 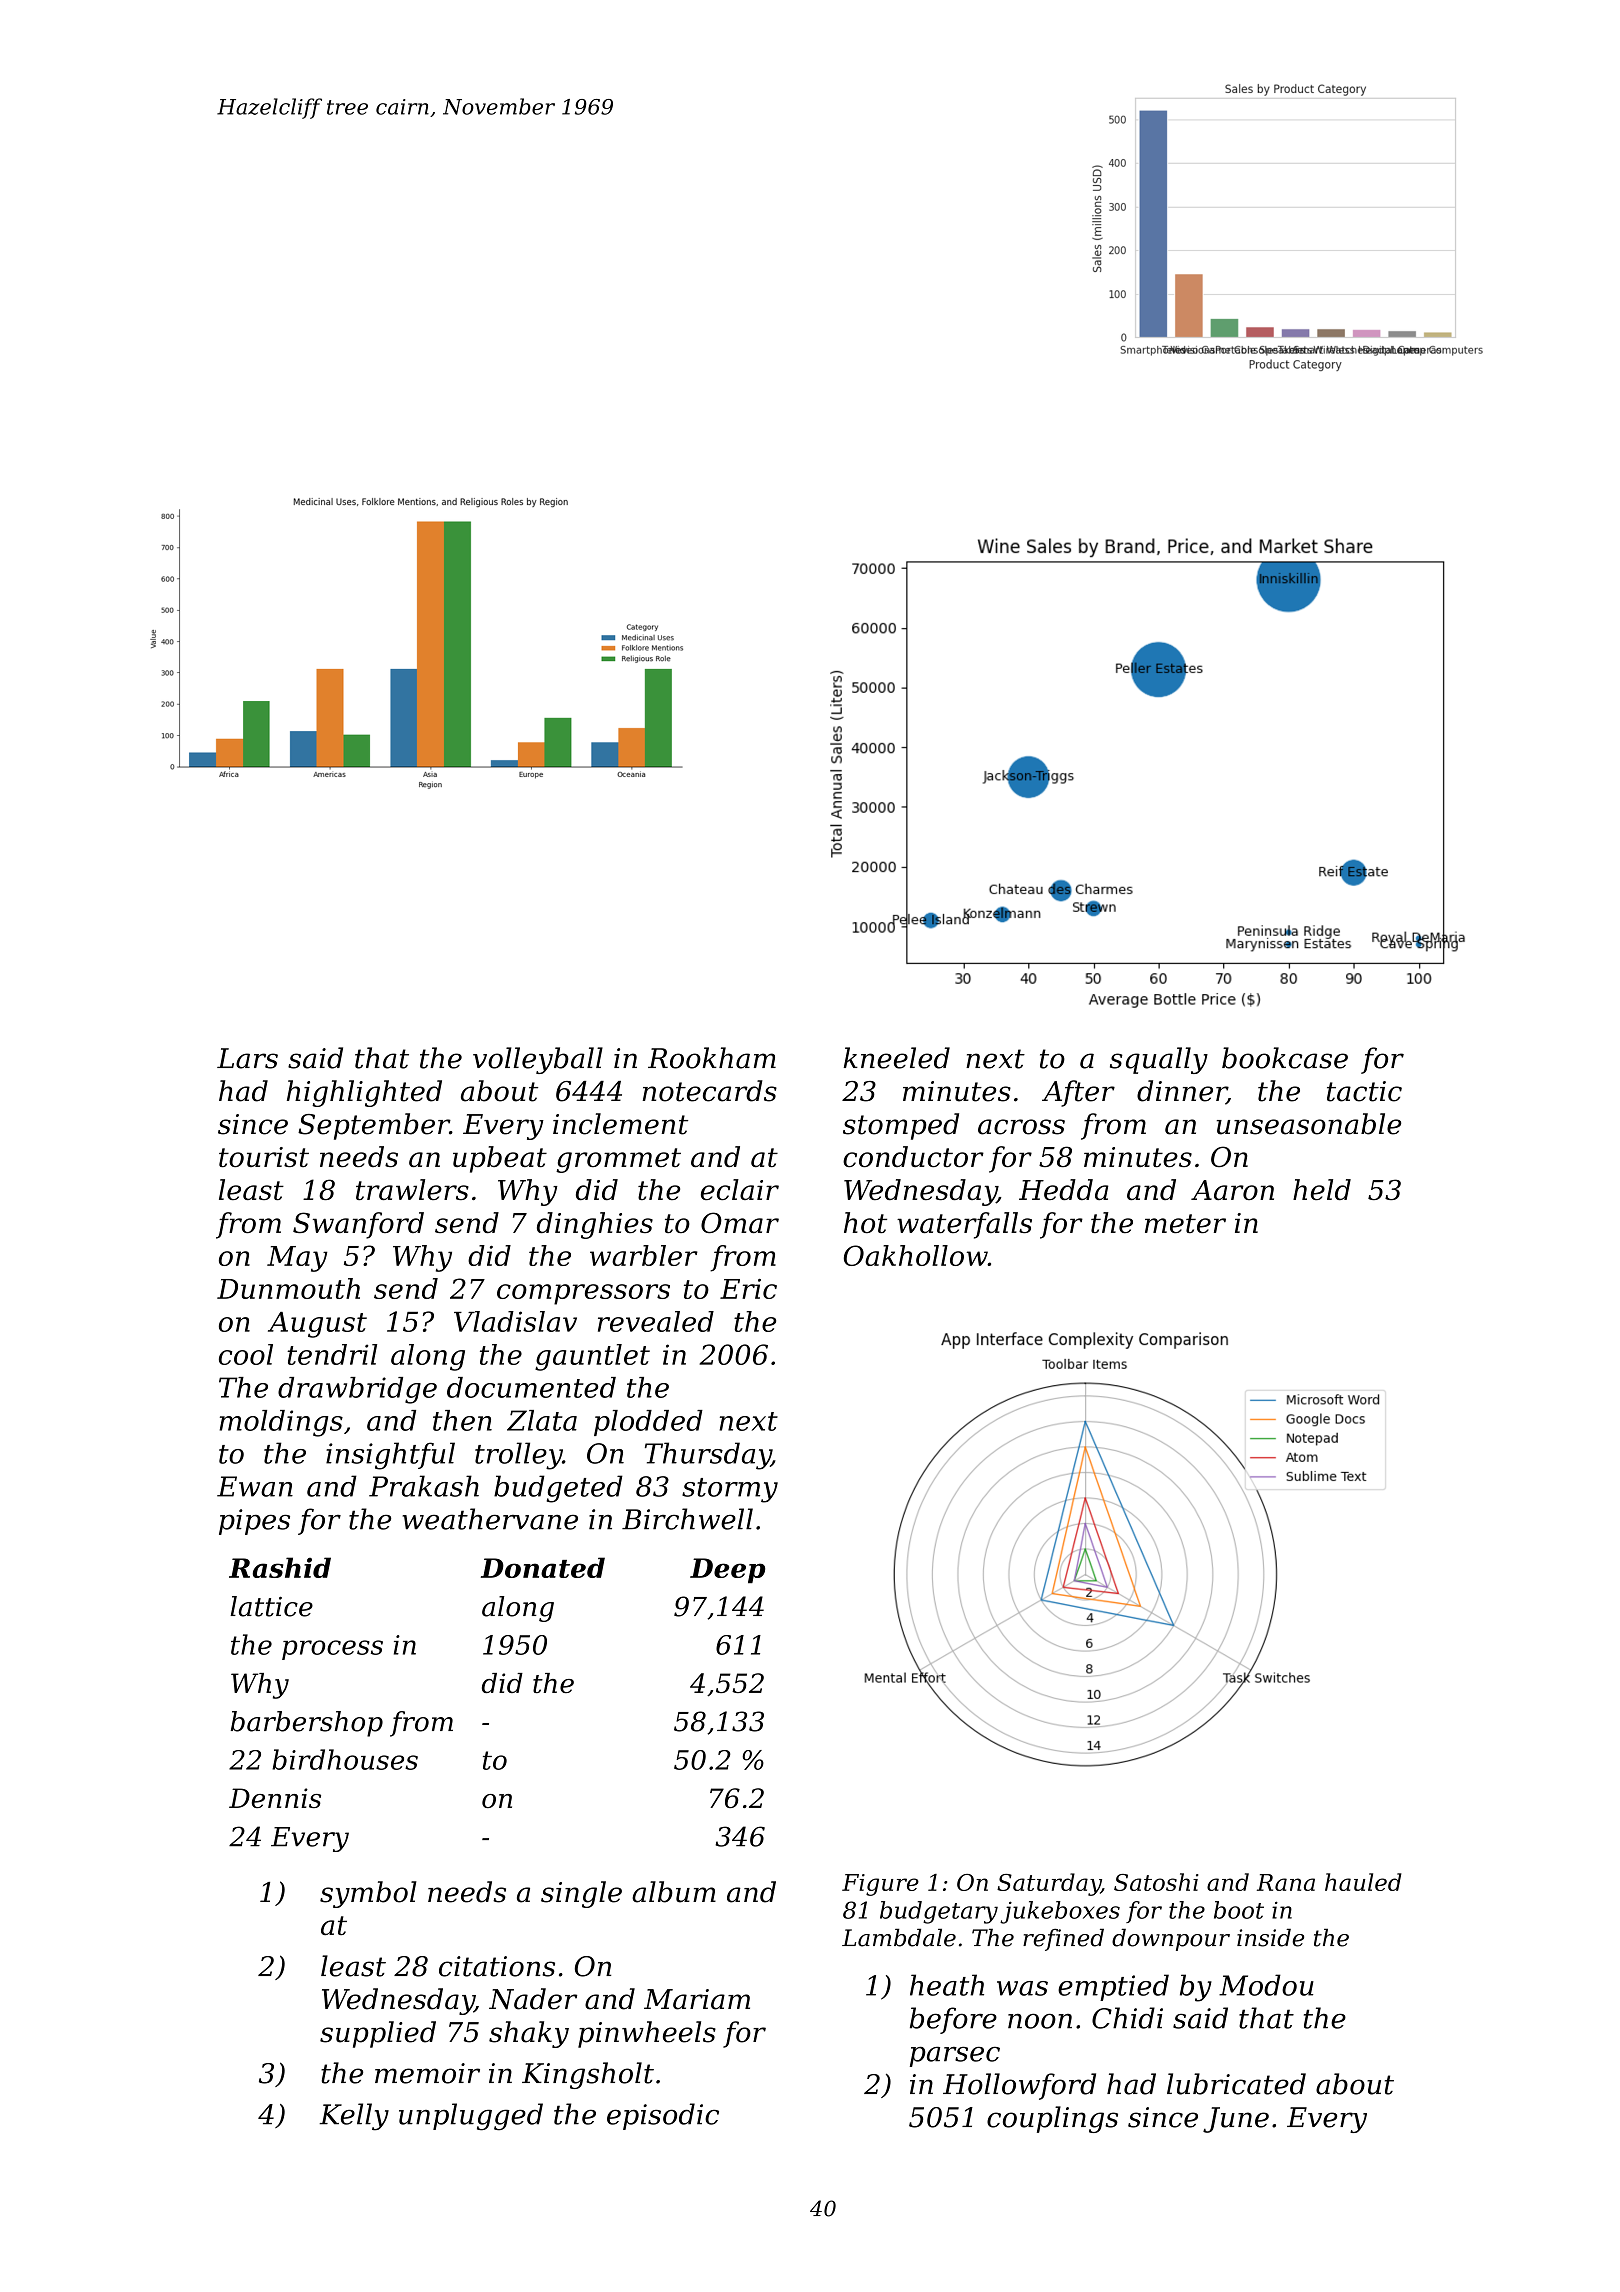 What do you see at coordinates (1322, 1189) in the screenshot?
I see `held` at bounding box center [1322, 1189].
